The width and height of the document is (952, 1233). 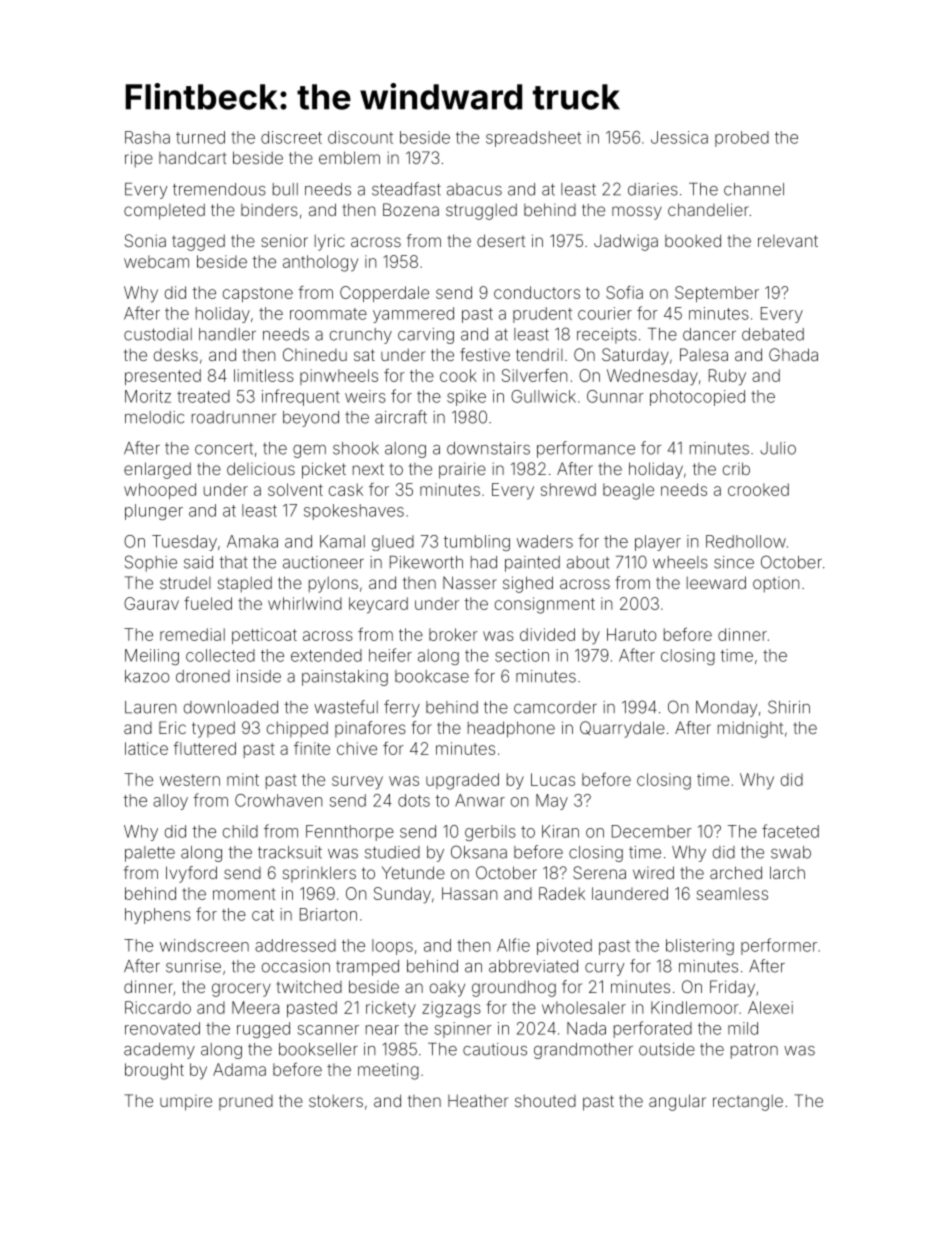 What do you see at coordinates (742, 139) in the document?
I see `probed` at bounding box center [742, 139].
